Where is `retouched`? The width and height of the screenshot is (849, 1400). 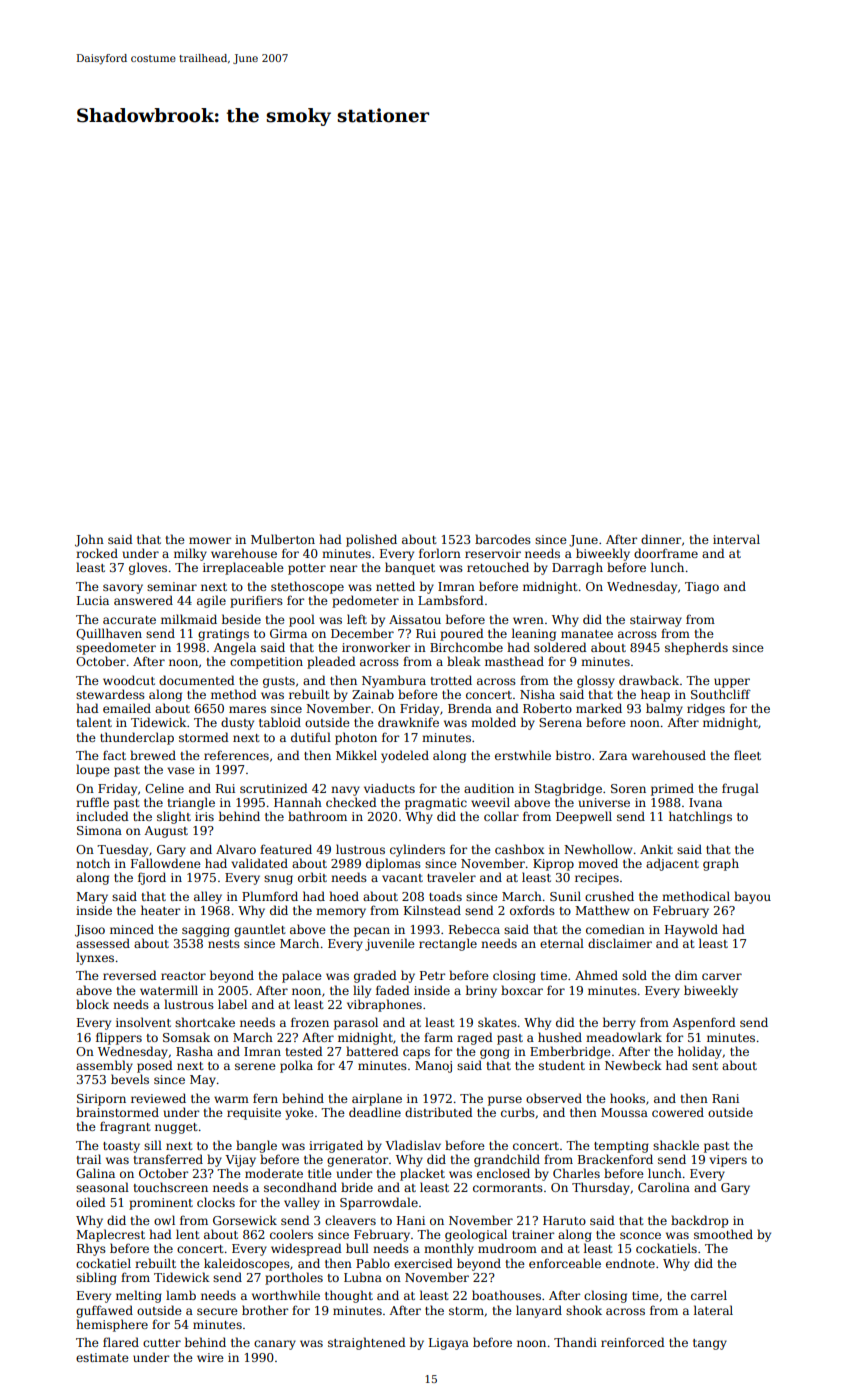 retouched is located at coordinates (498, 567).
